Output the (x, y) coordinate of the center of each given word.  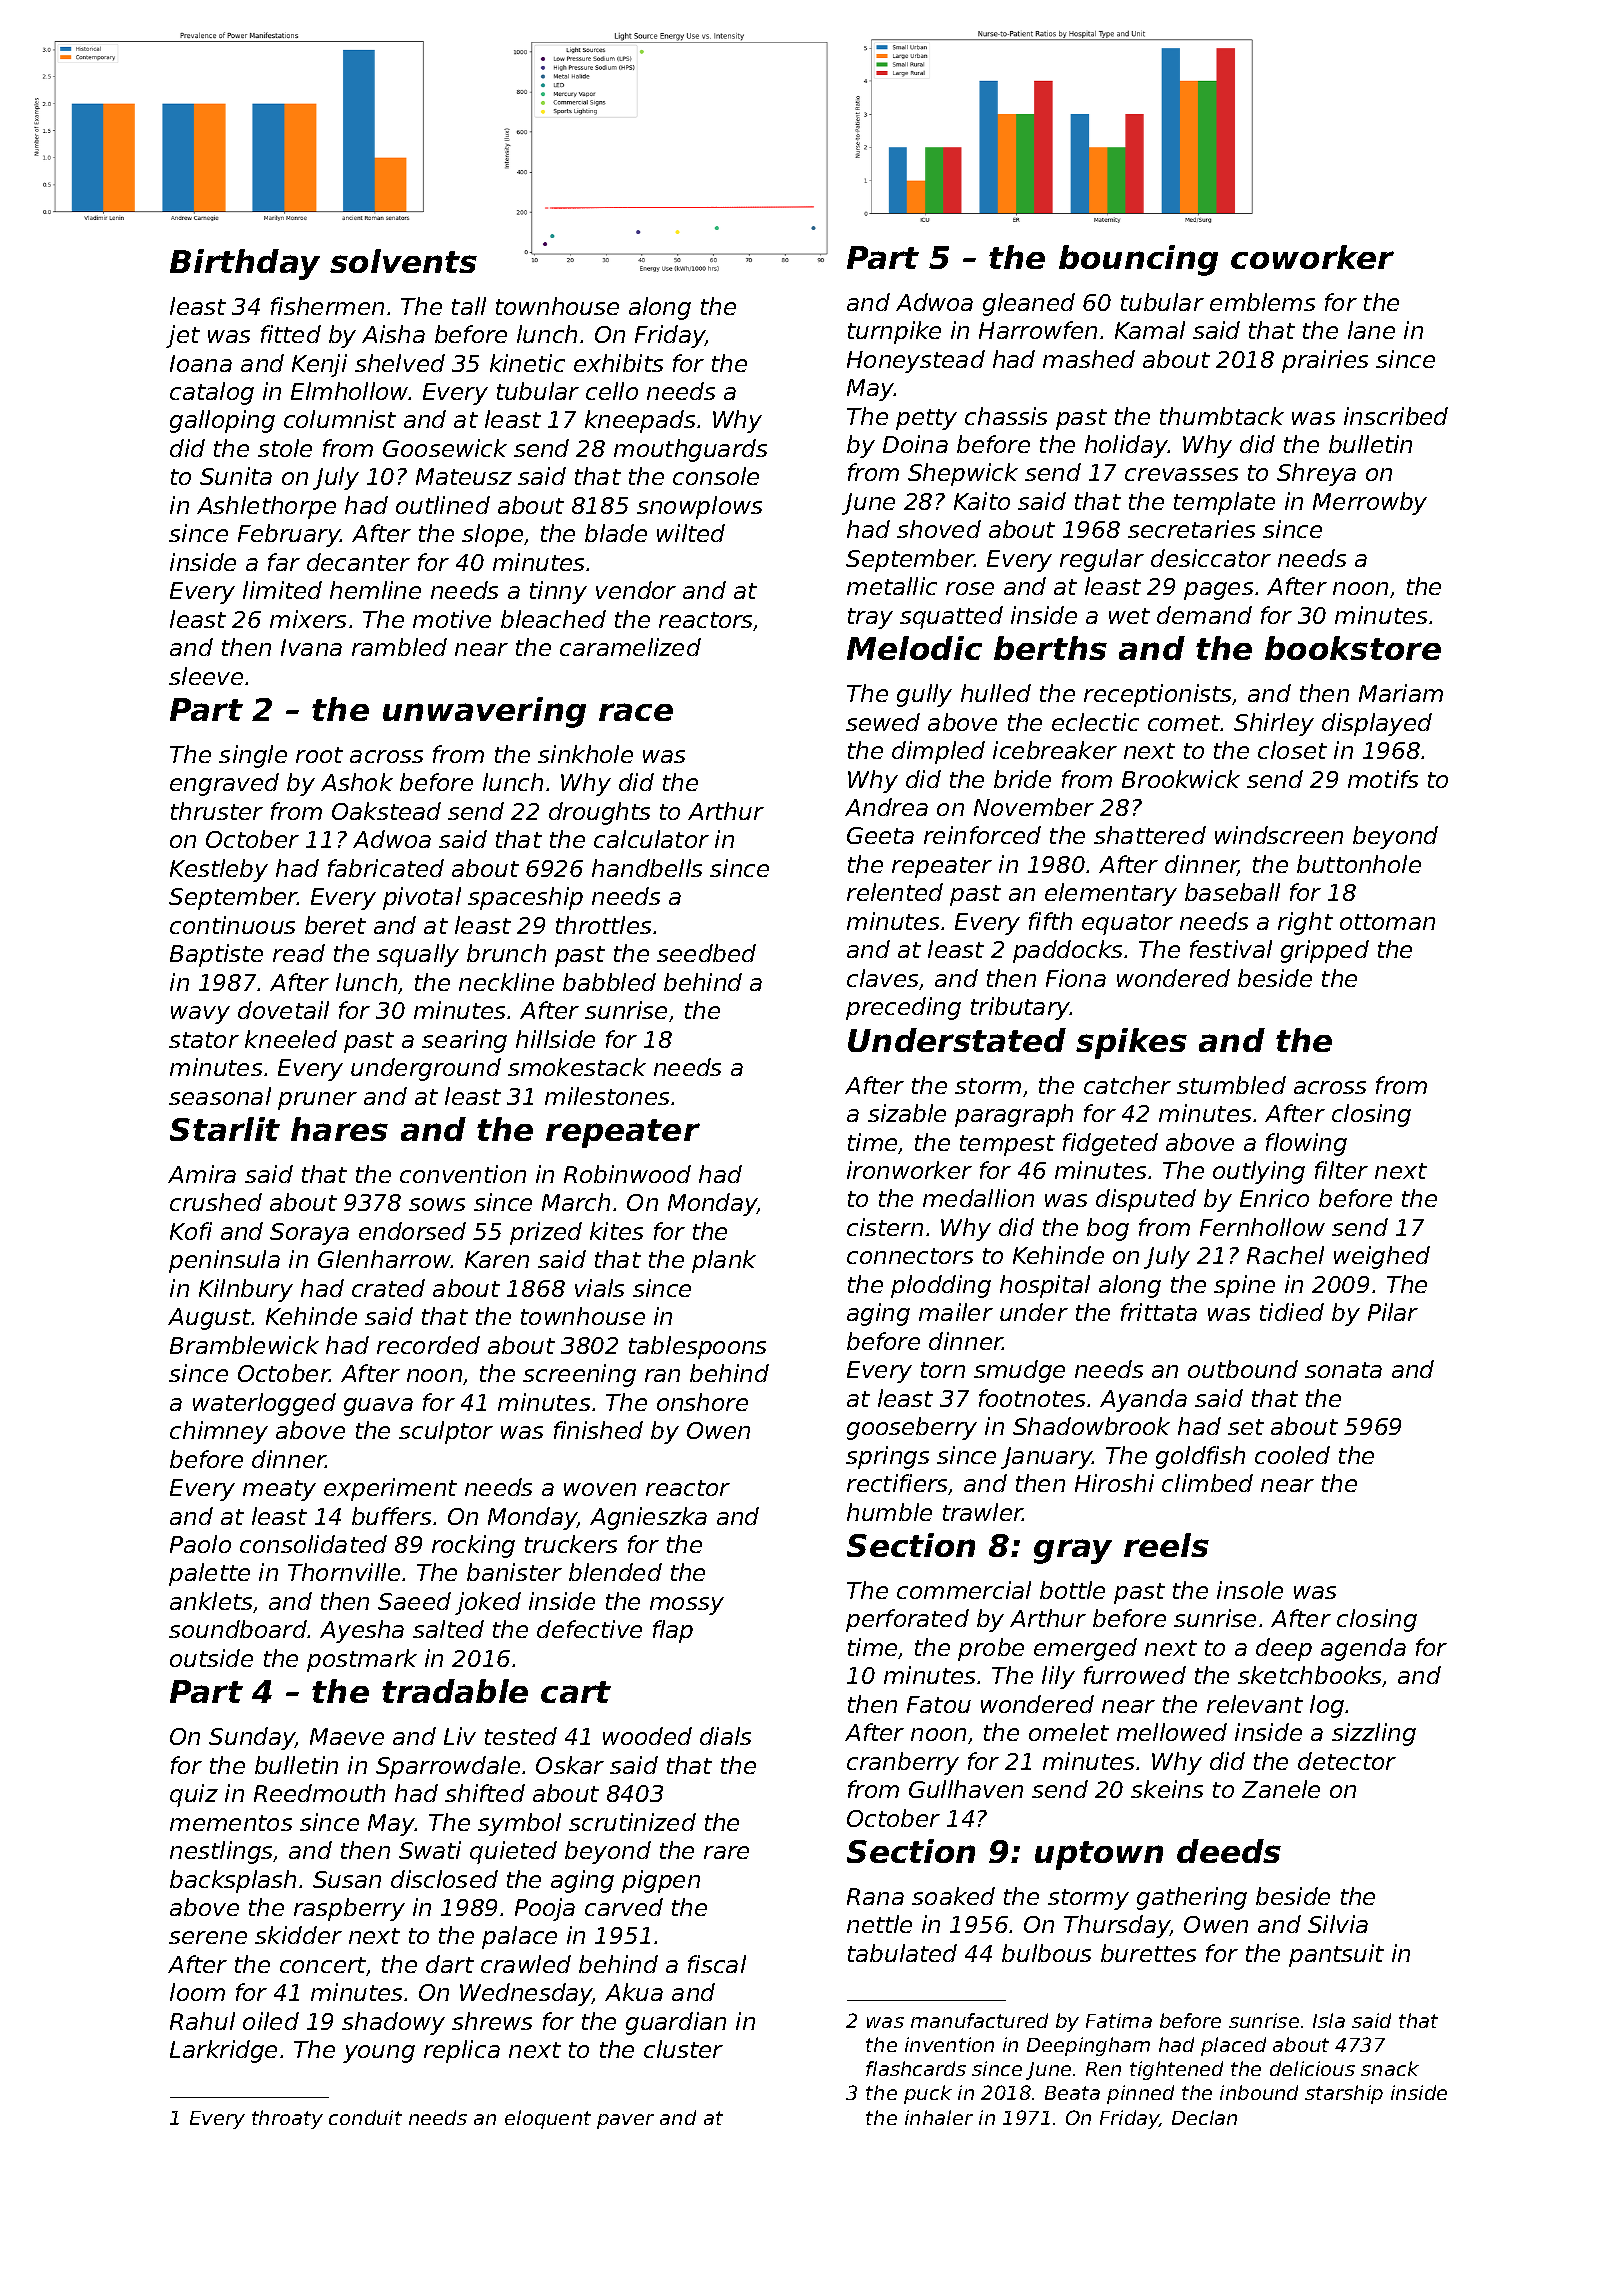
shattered (1150, 835)
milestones (607, 1096)
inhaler (939, 2117)
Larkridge (223, 2051)
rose (970, 588)
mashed (1089, 359)
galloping (222, 421)
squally (418, 955)
